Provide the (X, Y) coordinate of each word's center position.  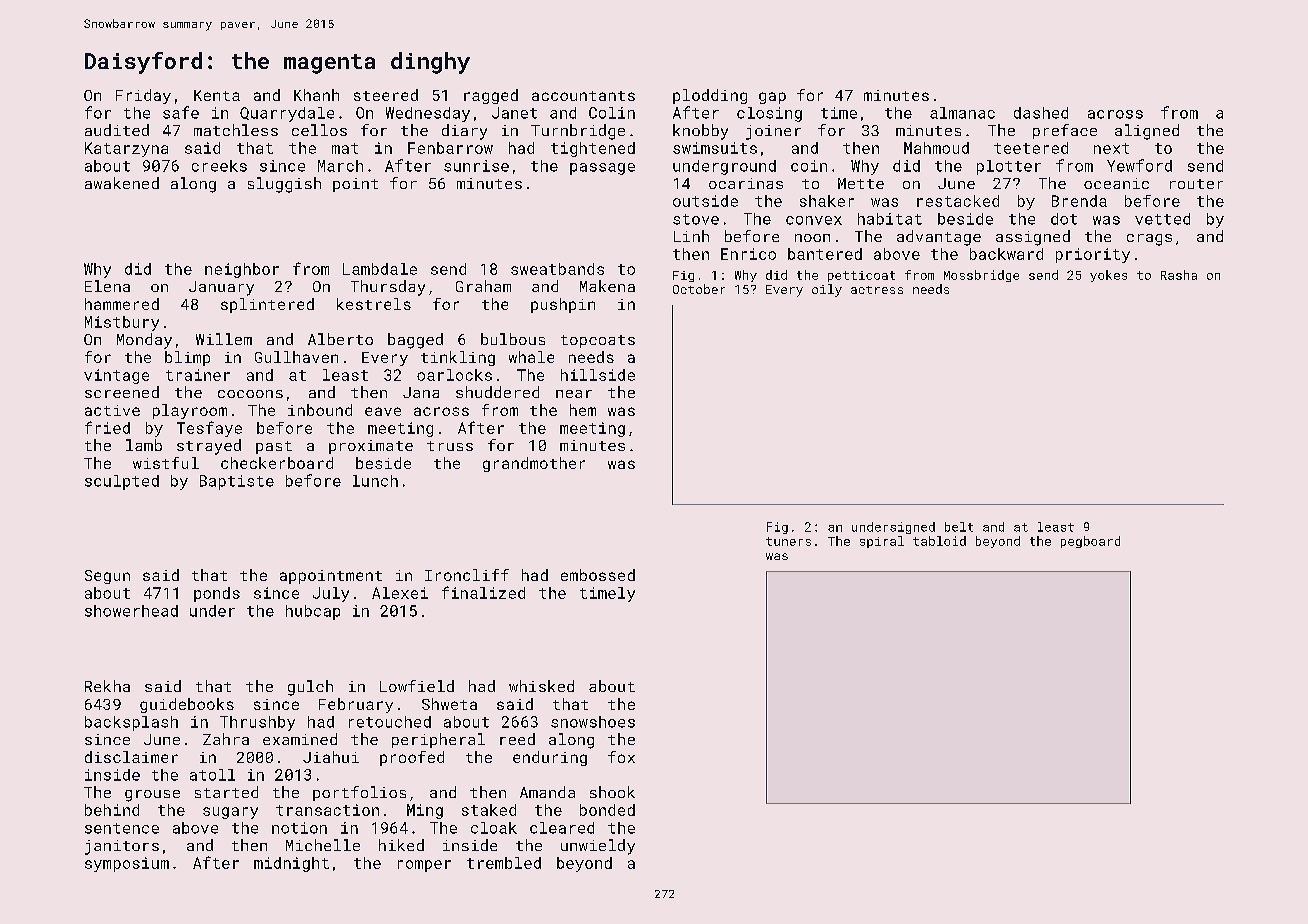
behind (112, 810)
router (1196, 184)
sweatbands (557, 269)
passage (602, 169)
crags (1149, 240)
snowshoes (593, 722)
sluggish (284, 185)
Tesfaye (209, 429)
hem (583, 410)
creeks (219, 166)
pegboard (1090, 542)
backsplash (131, 723)
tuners (788, 541)
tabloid (939, 541)
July (331, 594)
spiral (882, 542)
